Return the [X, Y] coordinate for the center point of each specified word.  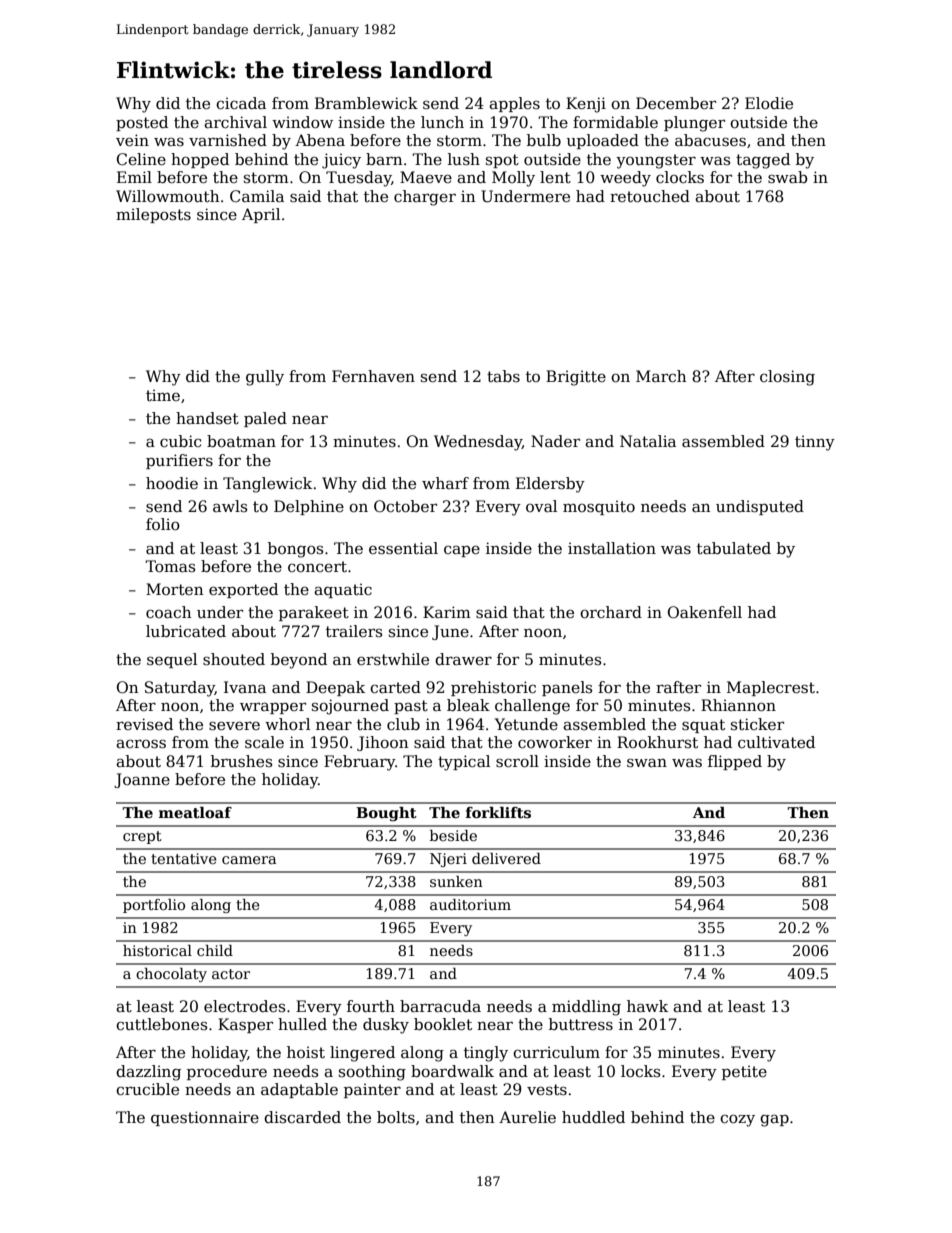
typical [464, 763]
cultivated [776, 742]
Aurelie [527, 1117]
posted [142, 123]
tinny [815, 443]
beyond [299, 661]
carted [395, 687]
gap [774, 1120]
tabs [503, 376]
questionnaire [205, 1118]
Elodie [769, 103]
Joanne [142, 780]
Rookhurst [657, 742]
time [163, 395]
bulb [544, 140]
